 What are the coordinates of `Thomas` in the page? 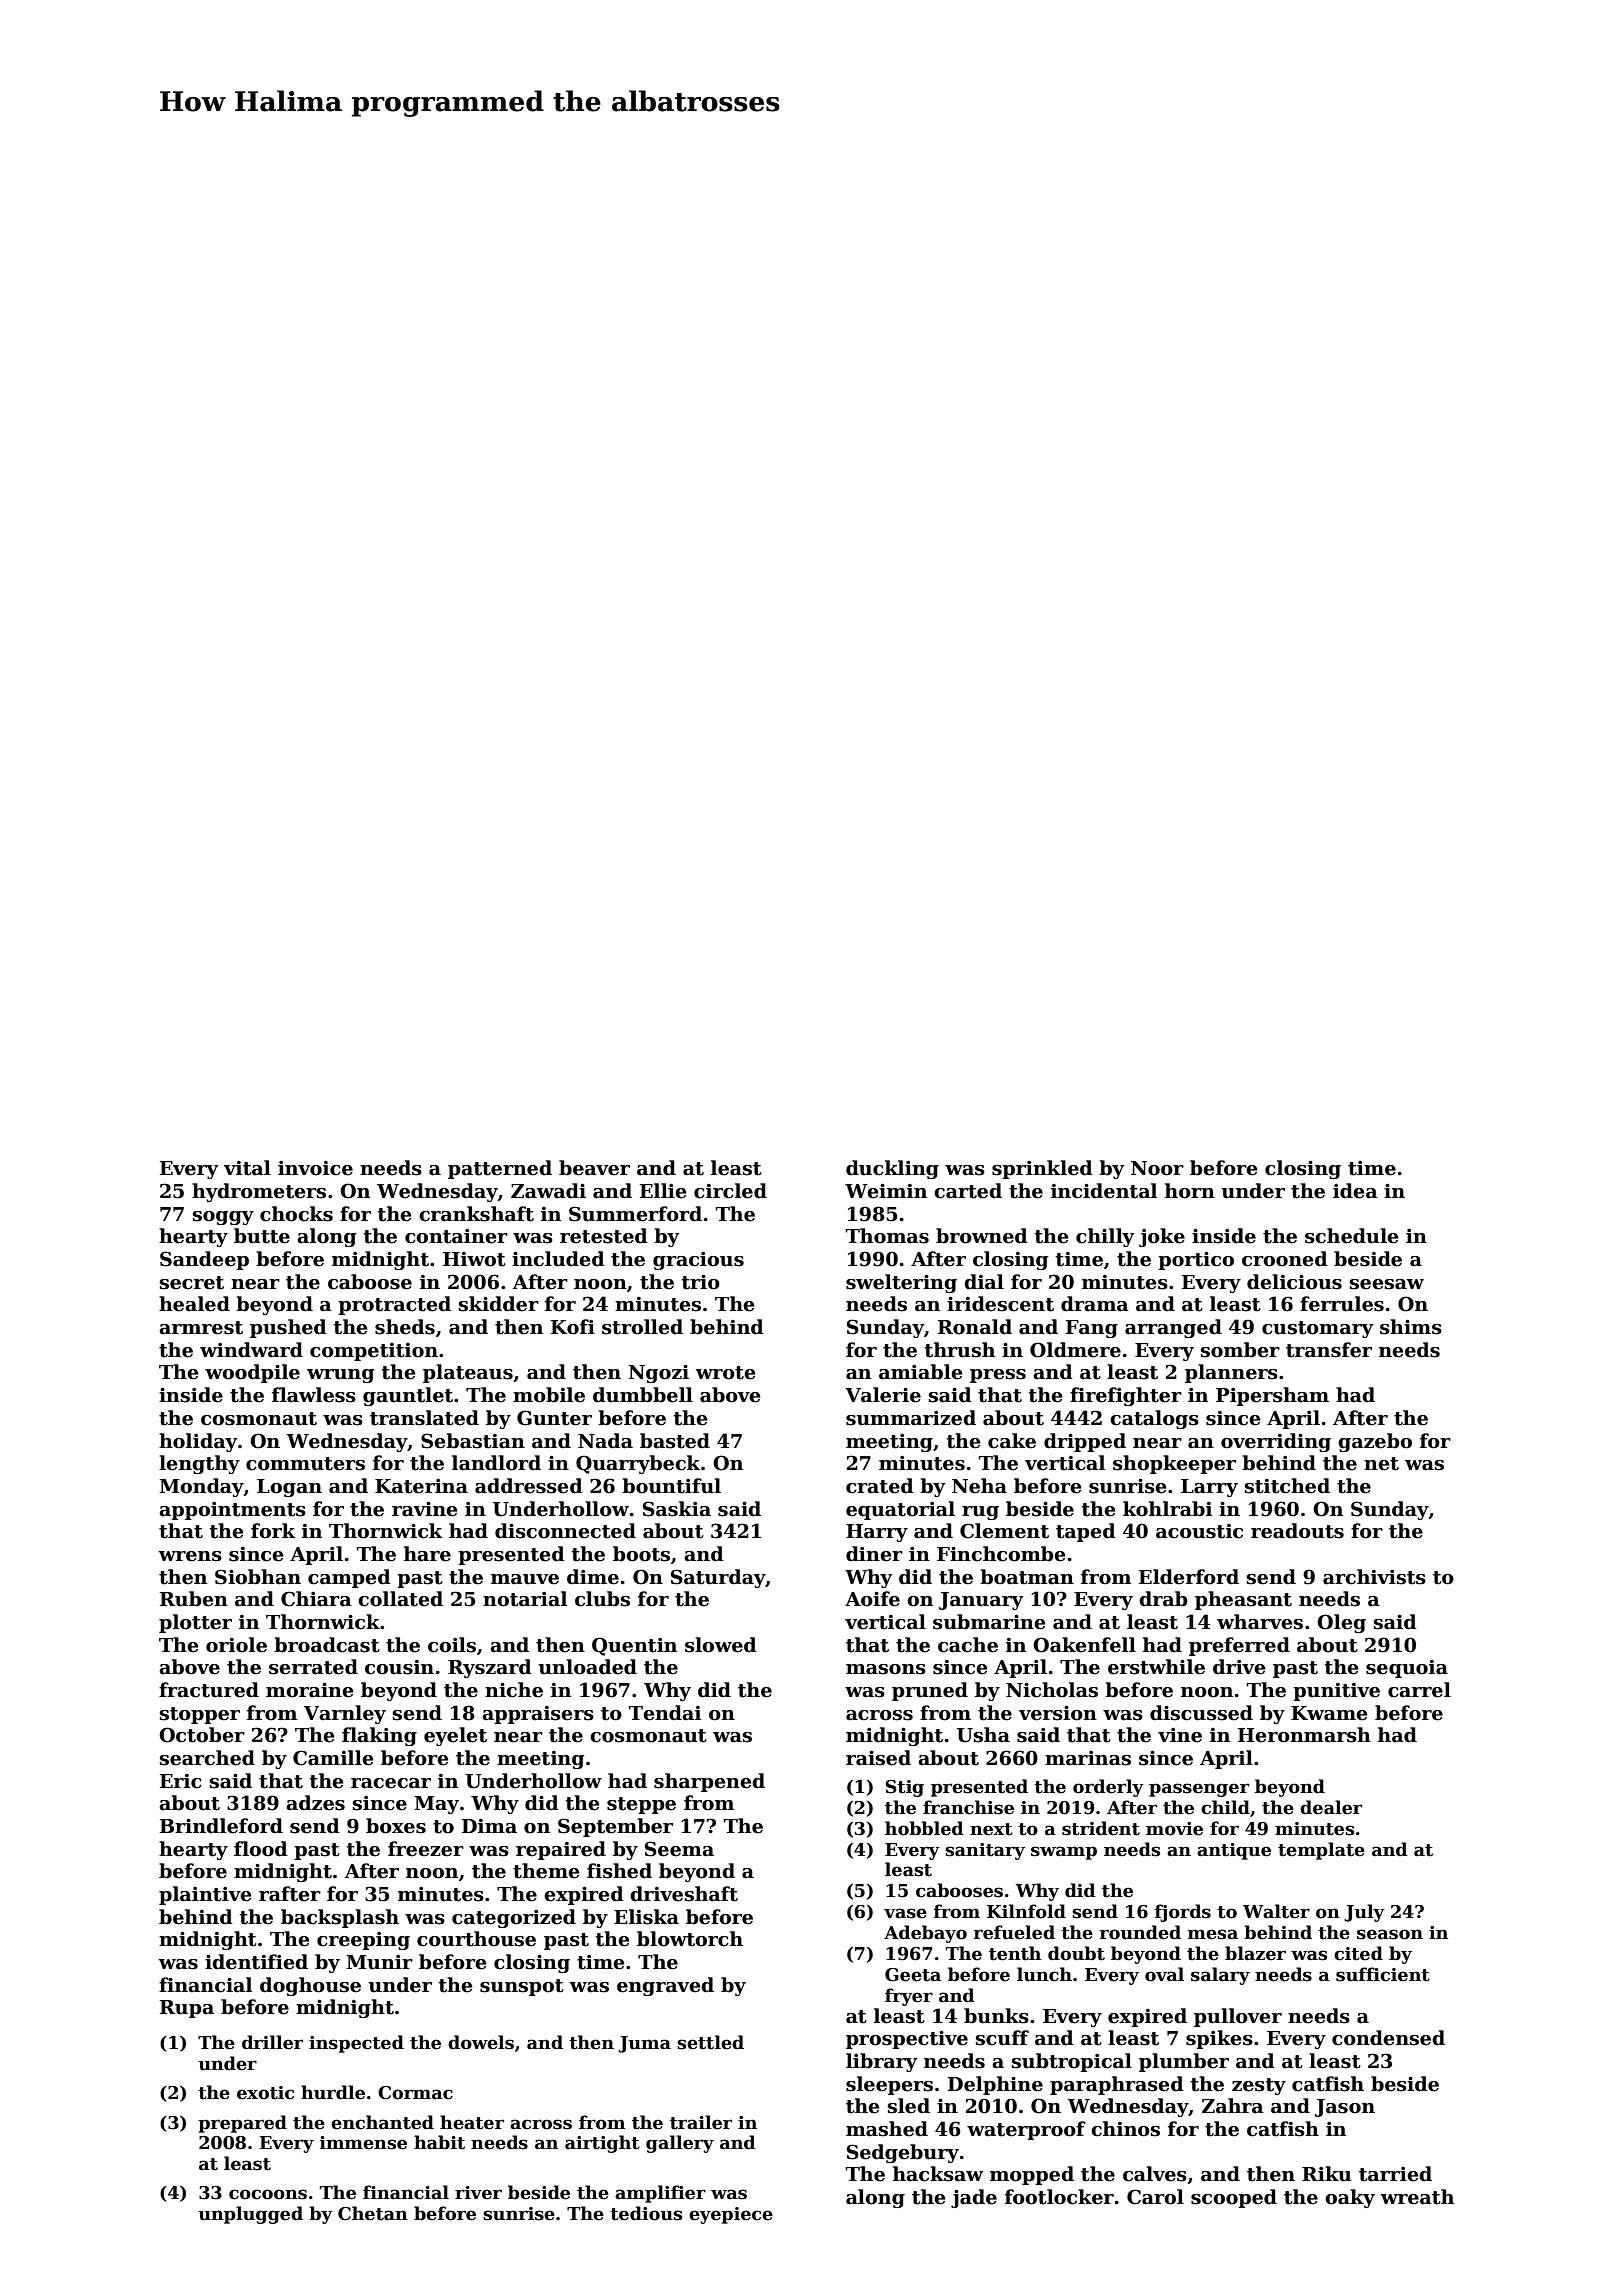 It's located at (887, 1236).
